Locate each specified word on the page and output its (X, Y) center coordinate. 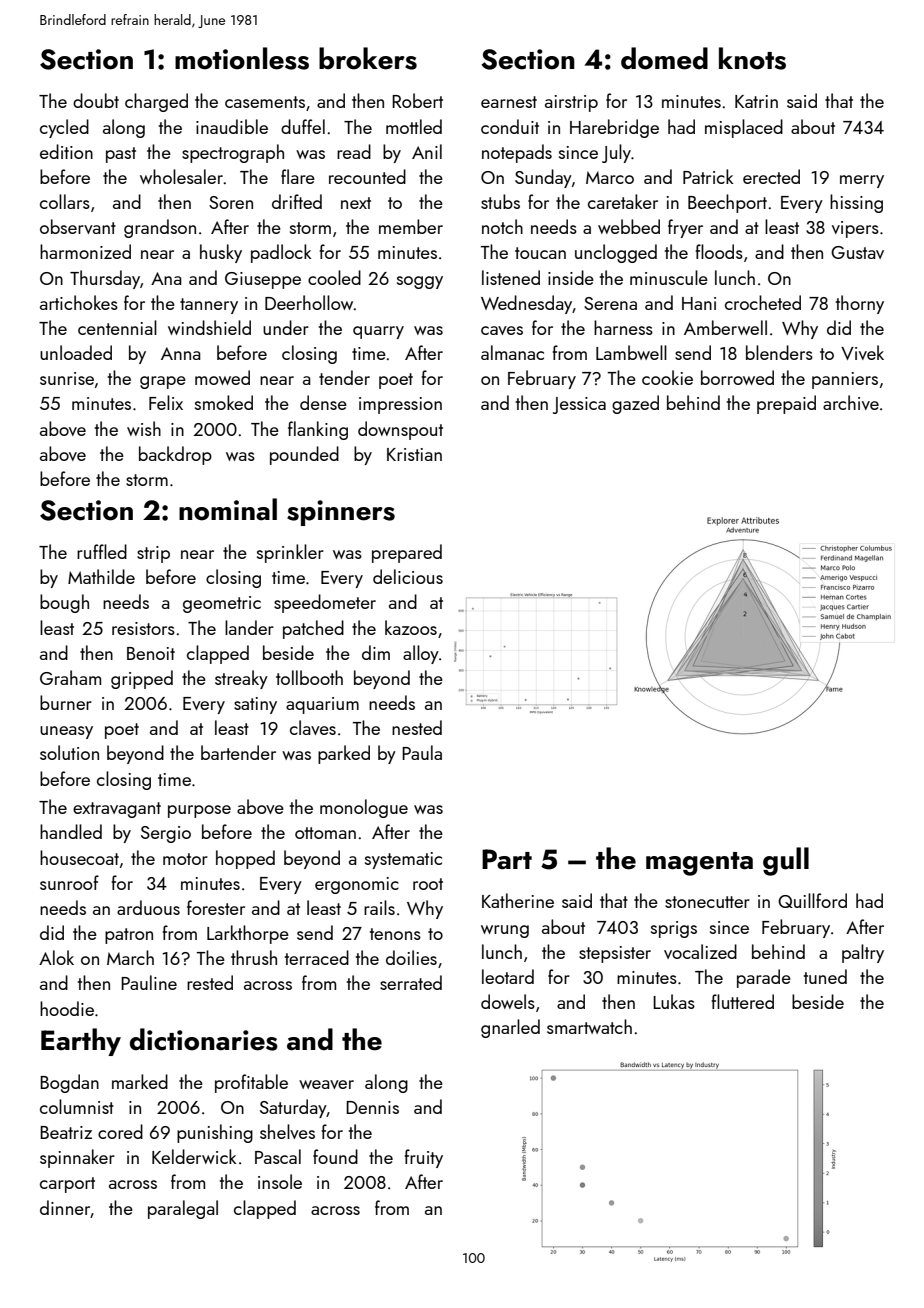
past (121, 155)
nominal (228, 509)
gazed (635, 404)
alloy (421, 654)
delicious (408, 576)
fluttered (743, 1001)
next (356, 203)
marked (140, 1081)
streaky (241, 679)
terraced (317, 957)
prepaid (786, 404)
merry (862, 181)
